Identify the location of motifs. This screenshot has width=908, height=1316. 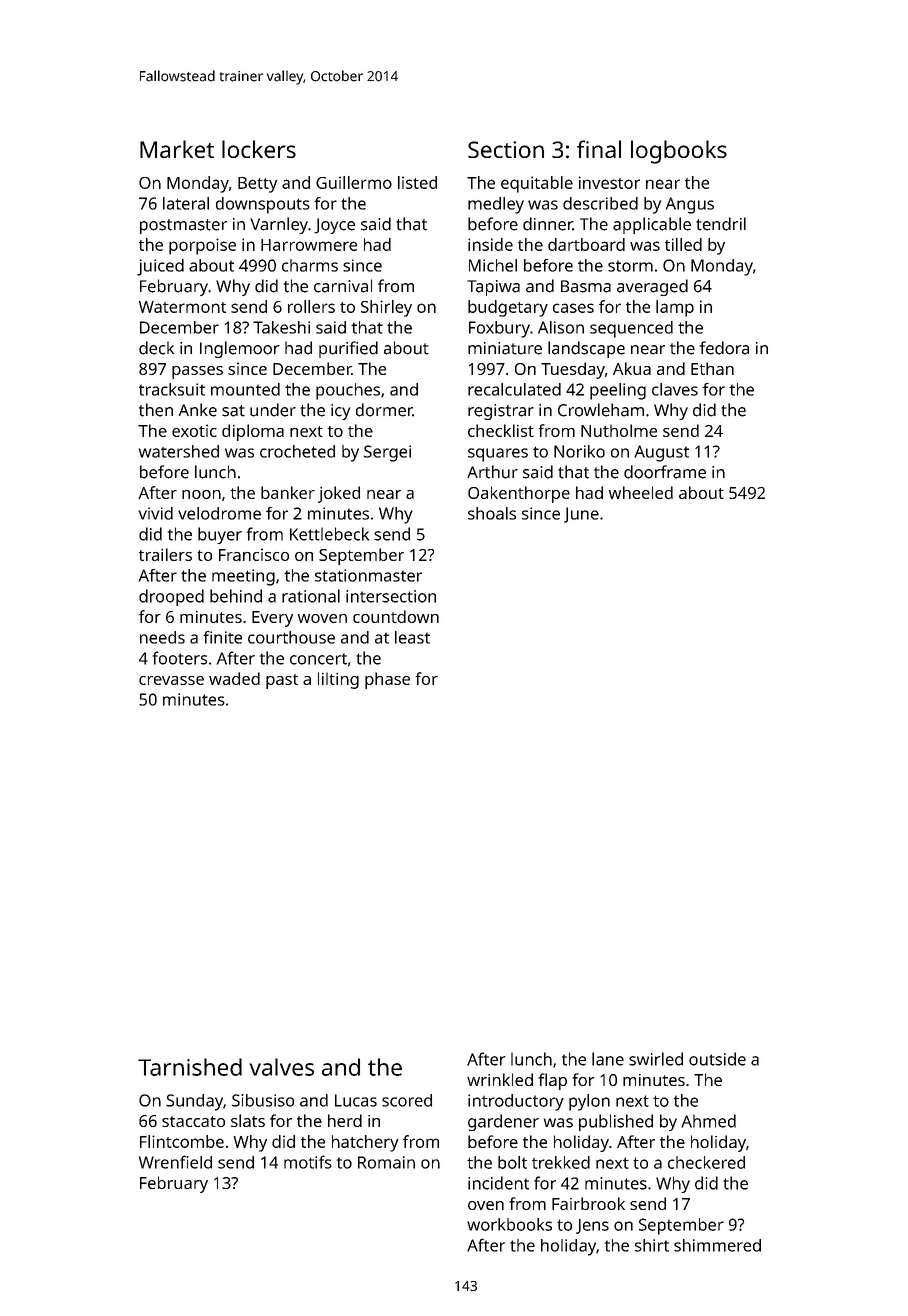
(308, 1162).
